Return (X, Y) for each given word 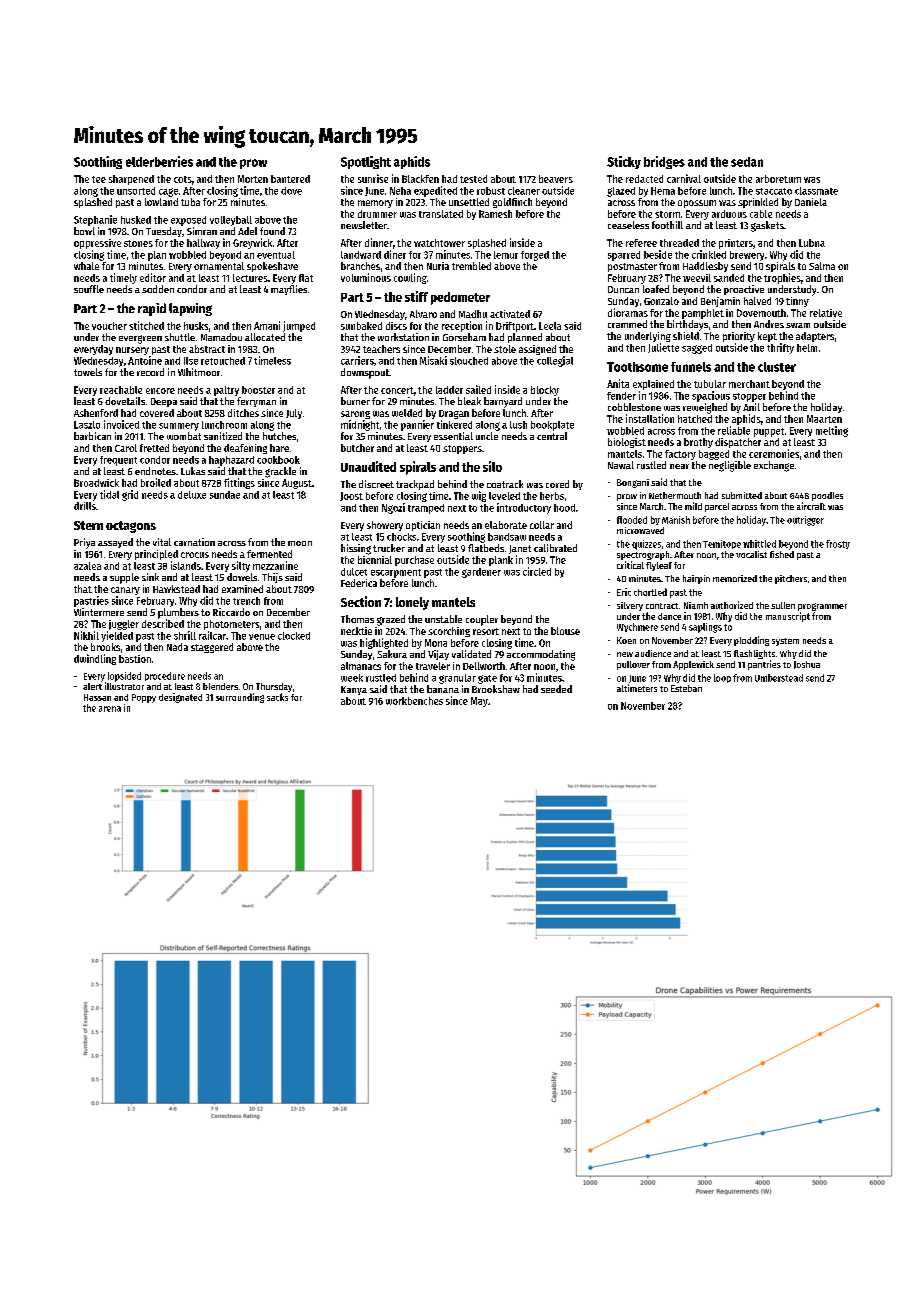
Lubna (812, 243)
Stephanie (95, 220)
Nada (177, 647)
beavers (556, 179)
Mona (436, 643)
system (785, 642)
